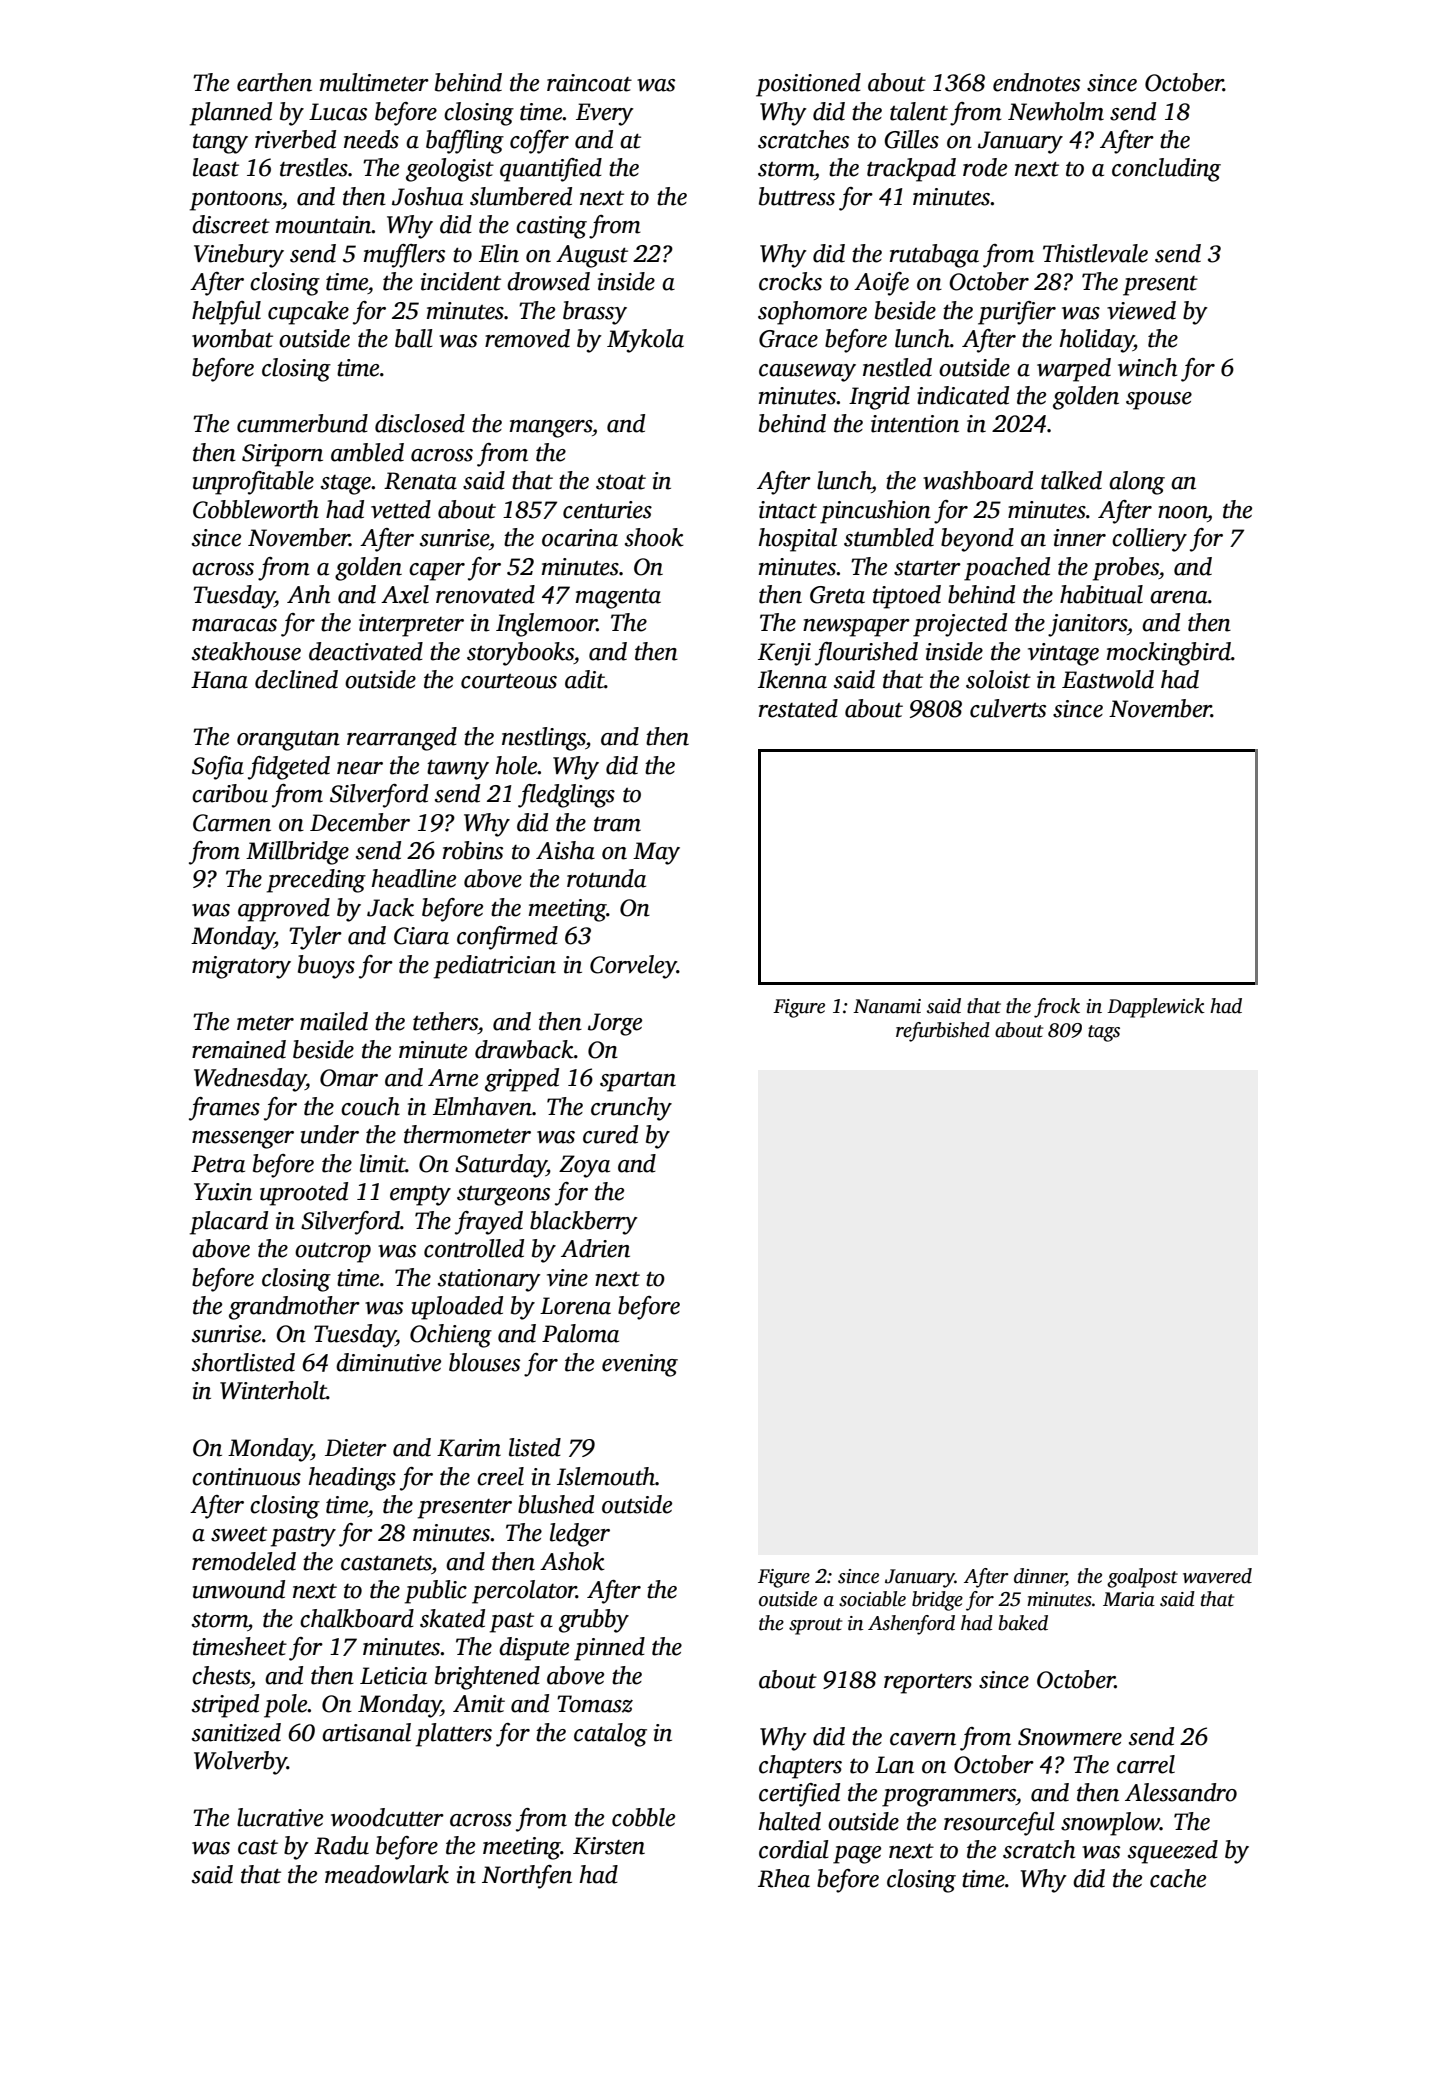  What do you see at coordinates (638, 1082) in the document?
I see `spartan` at bounding box center [638, 1082].
